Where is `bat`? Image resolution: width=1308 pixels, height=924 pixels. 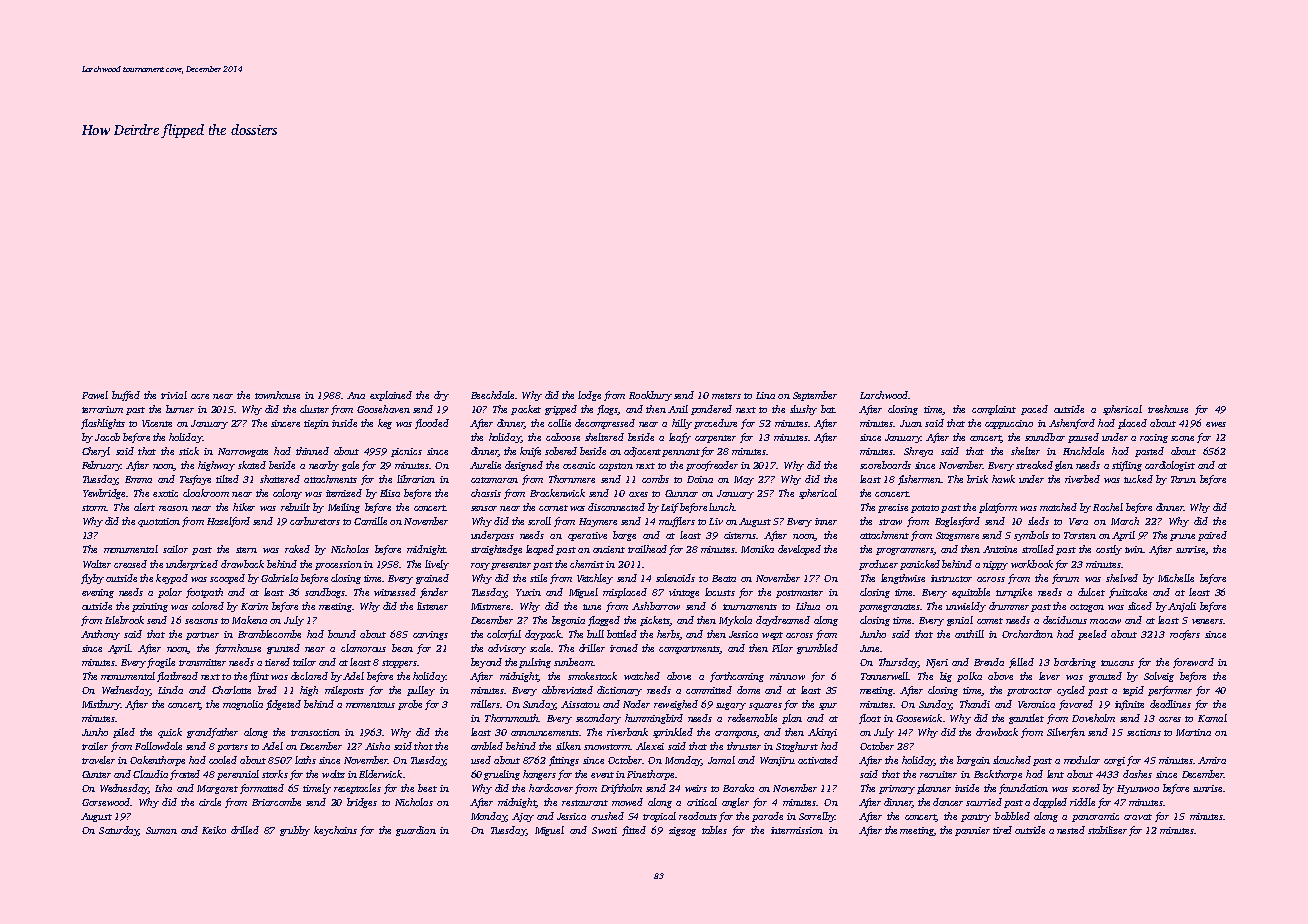 bat is located at coordinates (828, 409).
